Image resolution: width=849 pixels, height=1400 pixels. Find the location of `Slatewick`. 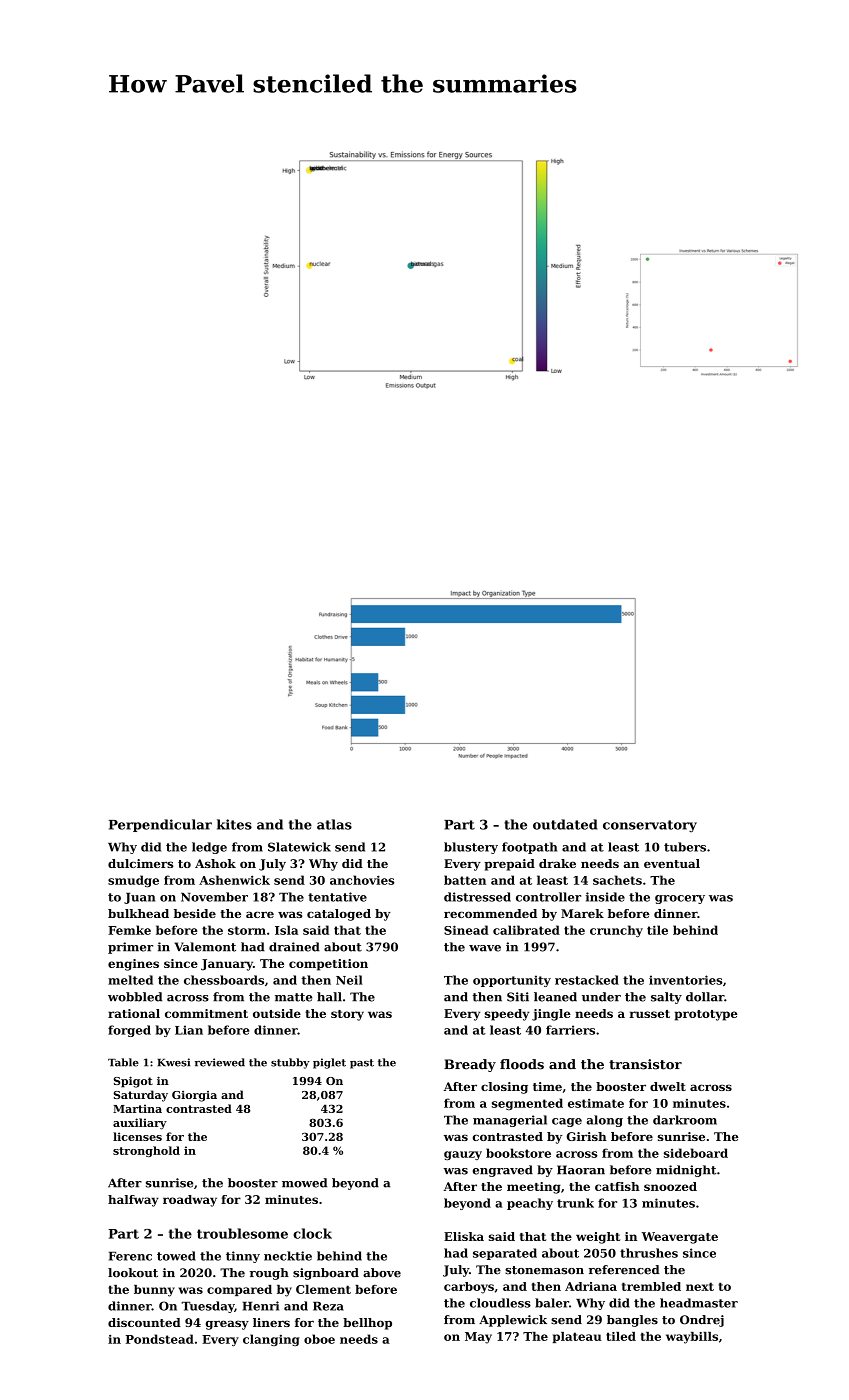

Slatewick is located at coordinates (299, 847).
